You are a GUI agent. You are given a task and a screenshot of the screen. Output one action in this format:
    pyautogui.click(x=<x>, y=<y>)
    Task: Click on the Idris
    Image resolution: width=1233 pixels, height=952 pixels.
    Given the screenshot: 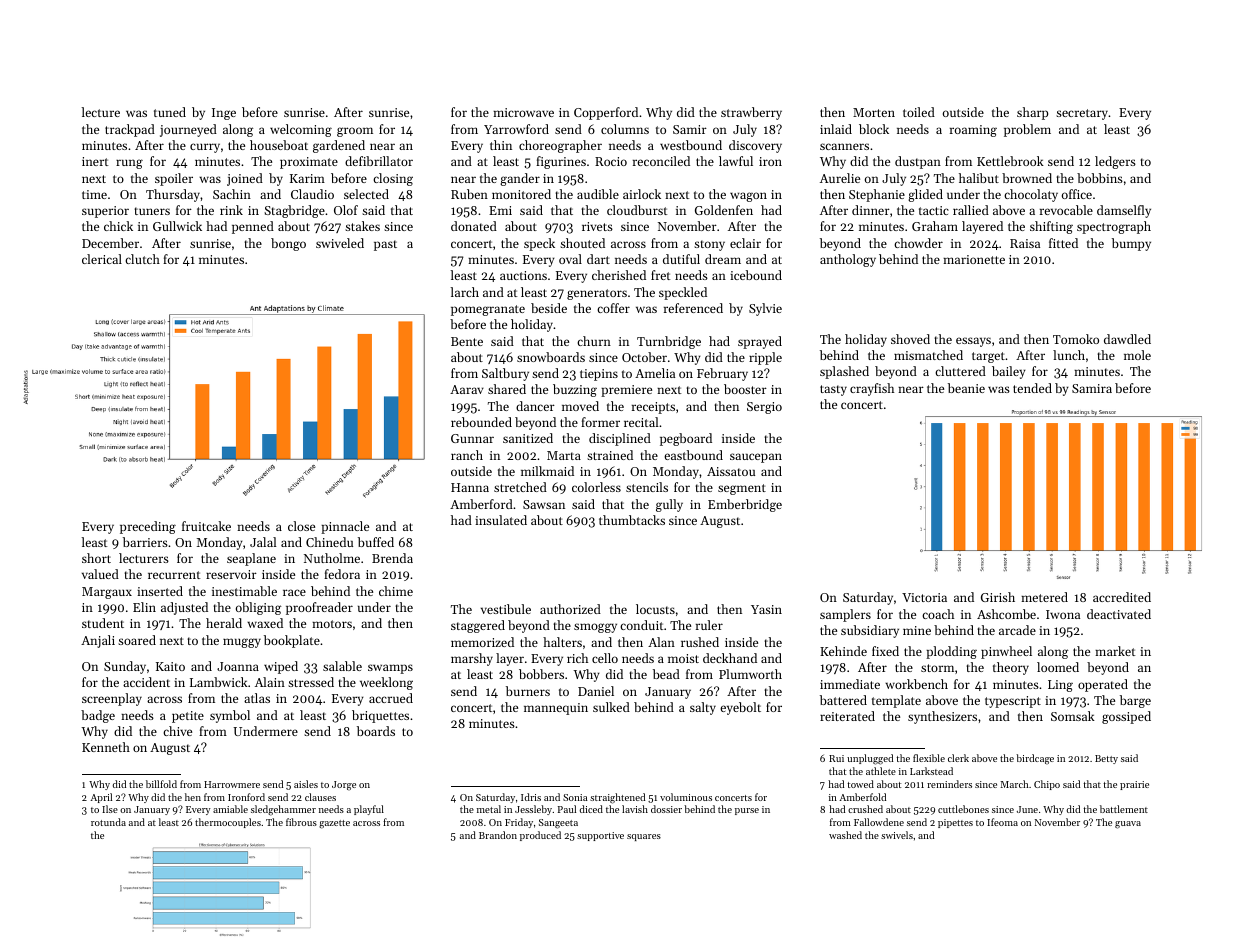 What is the action you would take?
    pyautogui.click(x=531, y=797)
